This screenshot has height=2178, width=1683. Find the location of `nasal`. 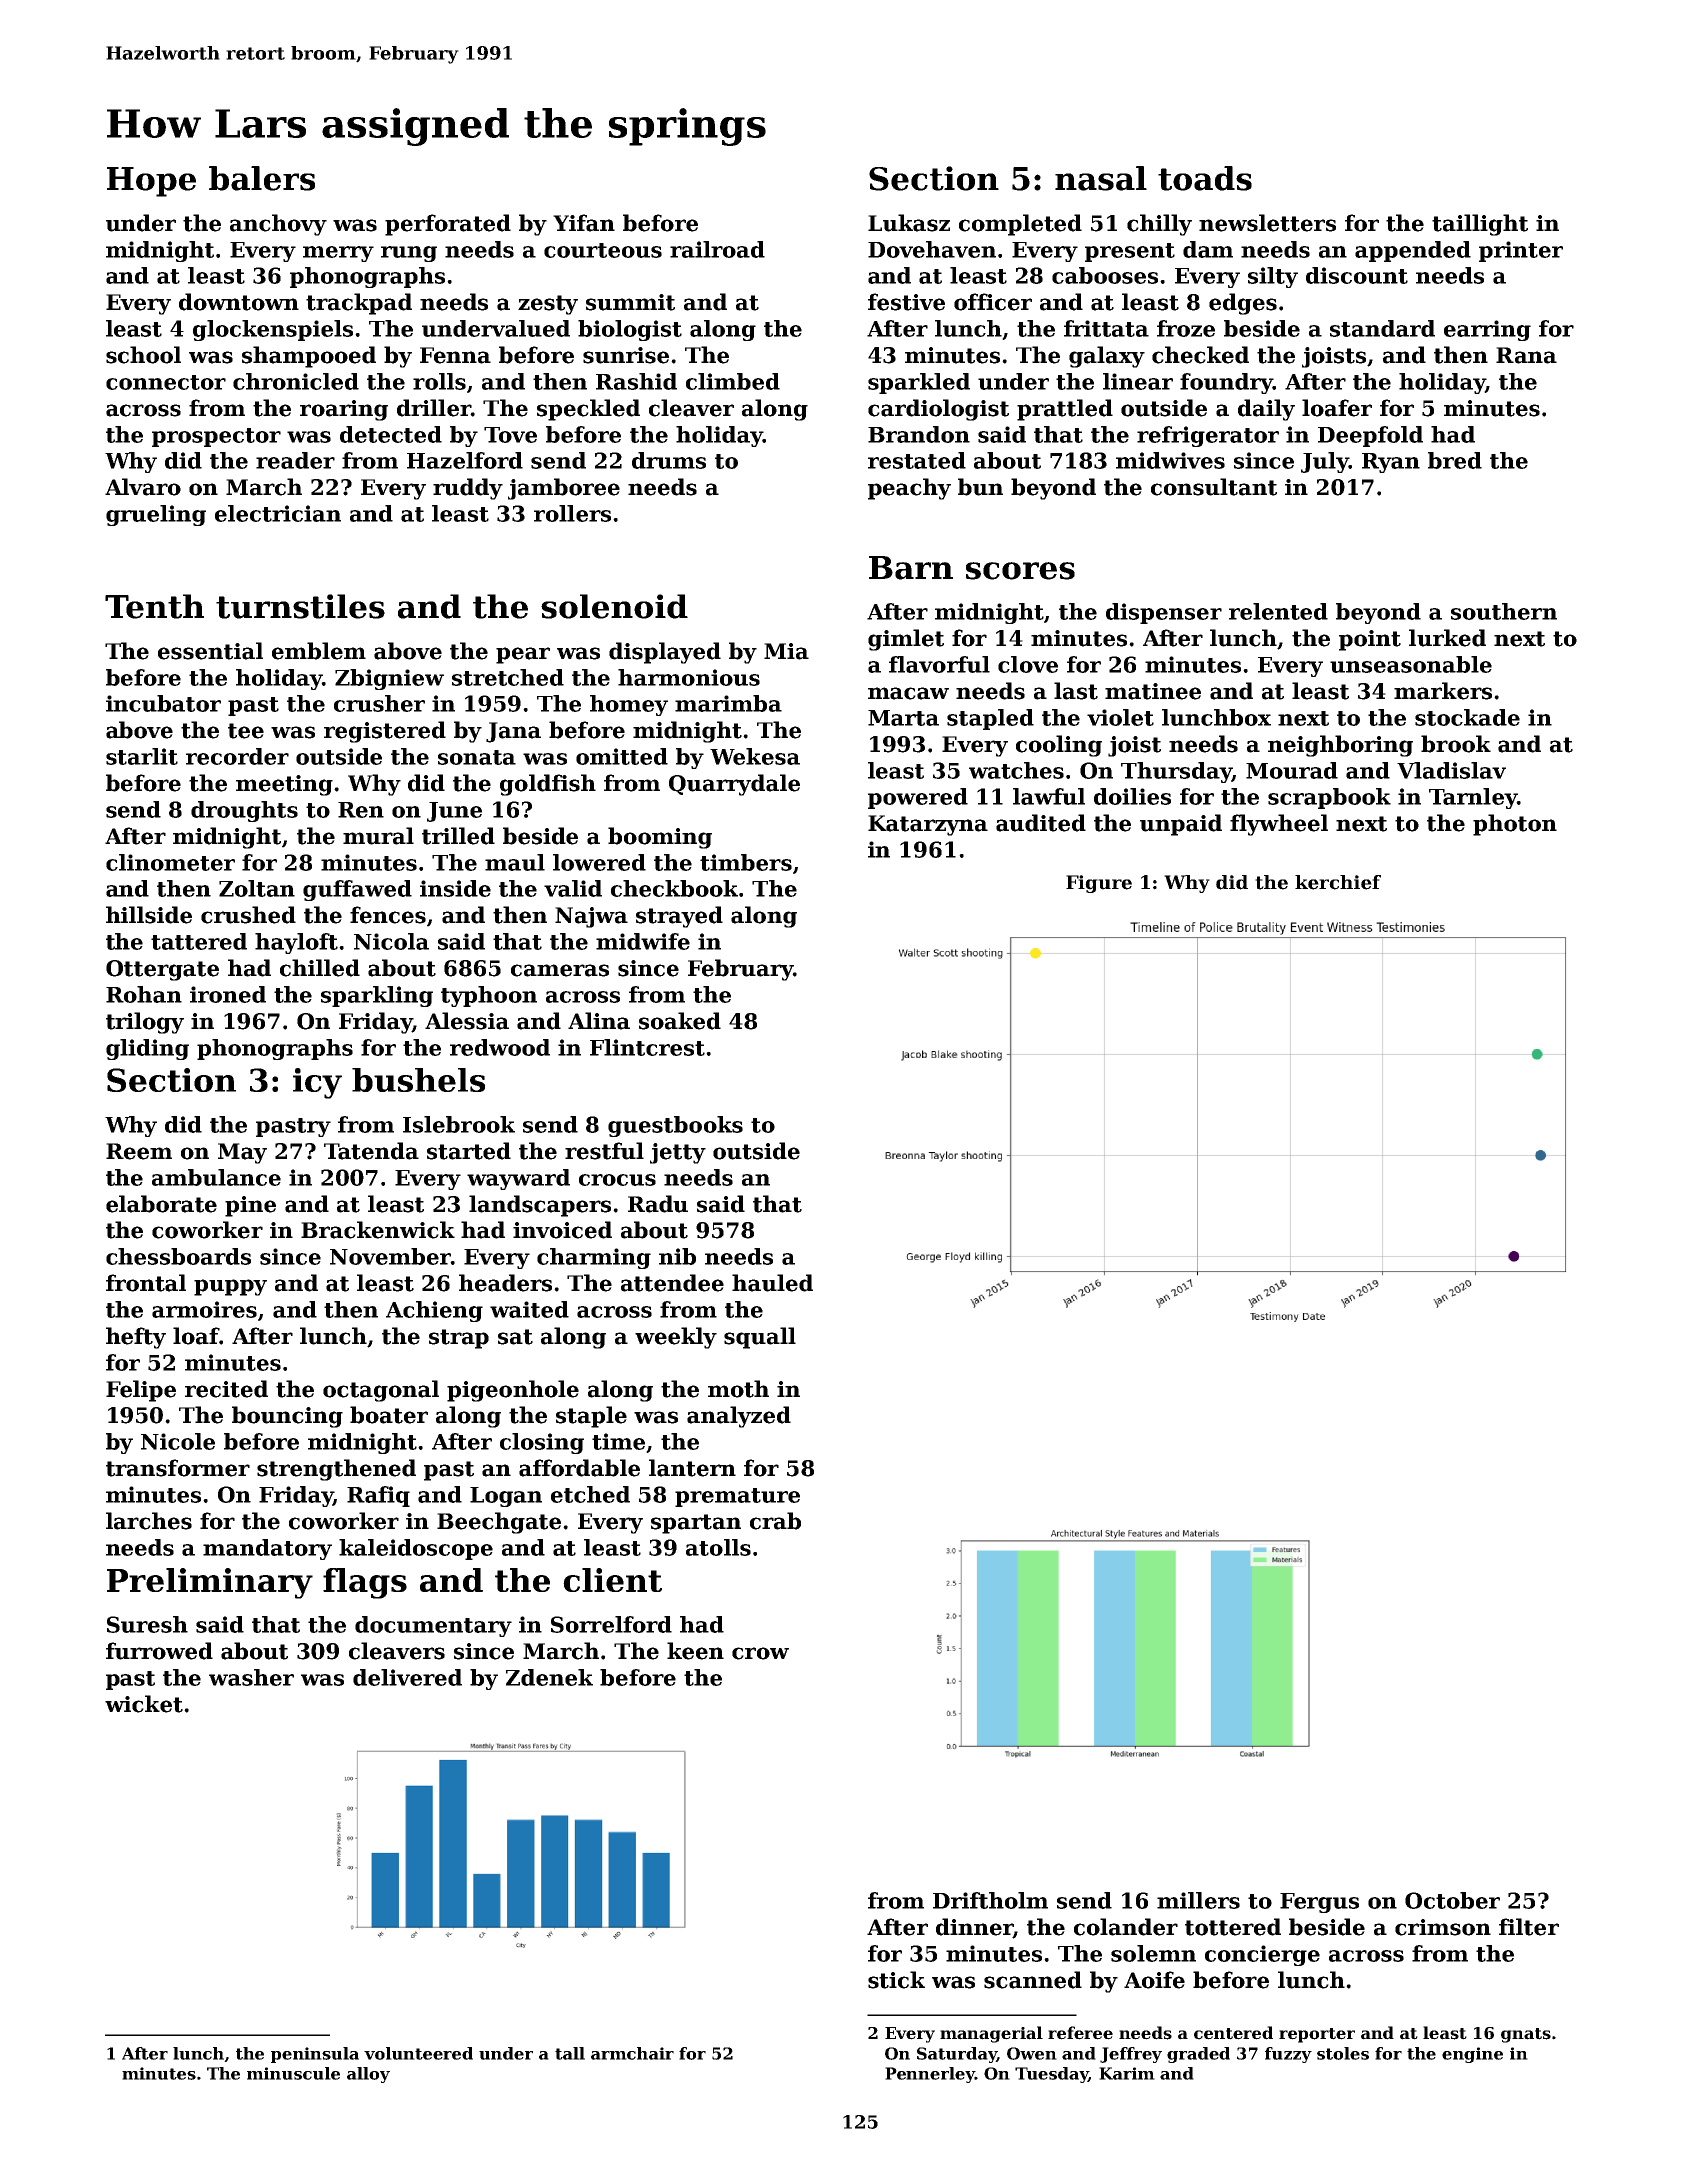

nasal is located at coordinates (1101, 178).
